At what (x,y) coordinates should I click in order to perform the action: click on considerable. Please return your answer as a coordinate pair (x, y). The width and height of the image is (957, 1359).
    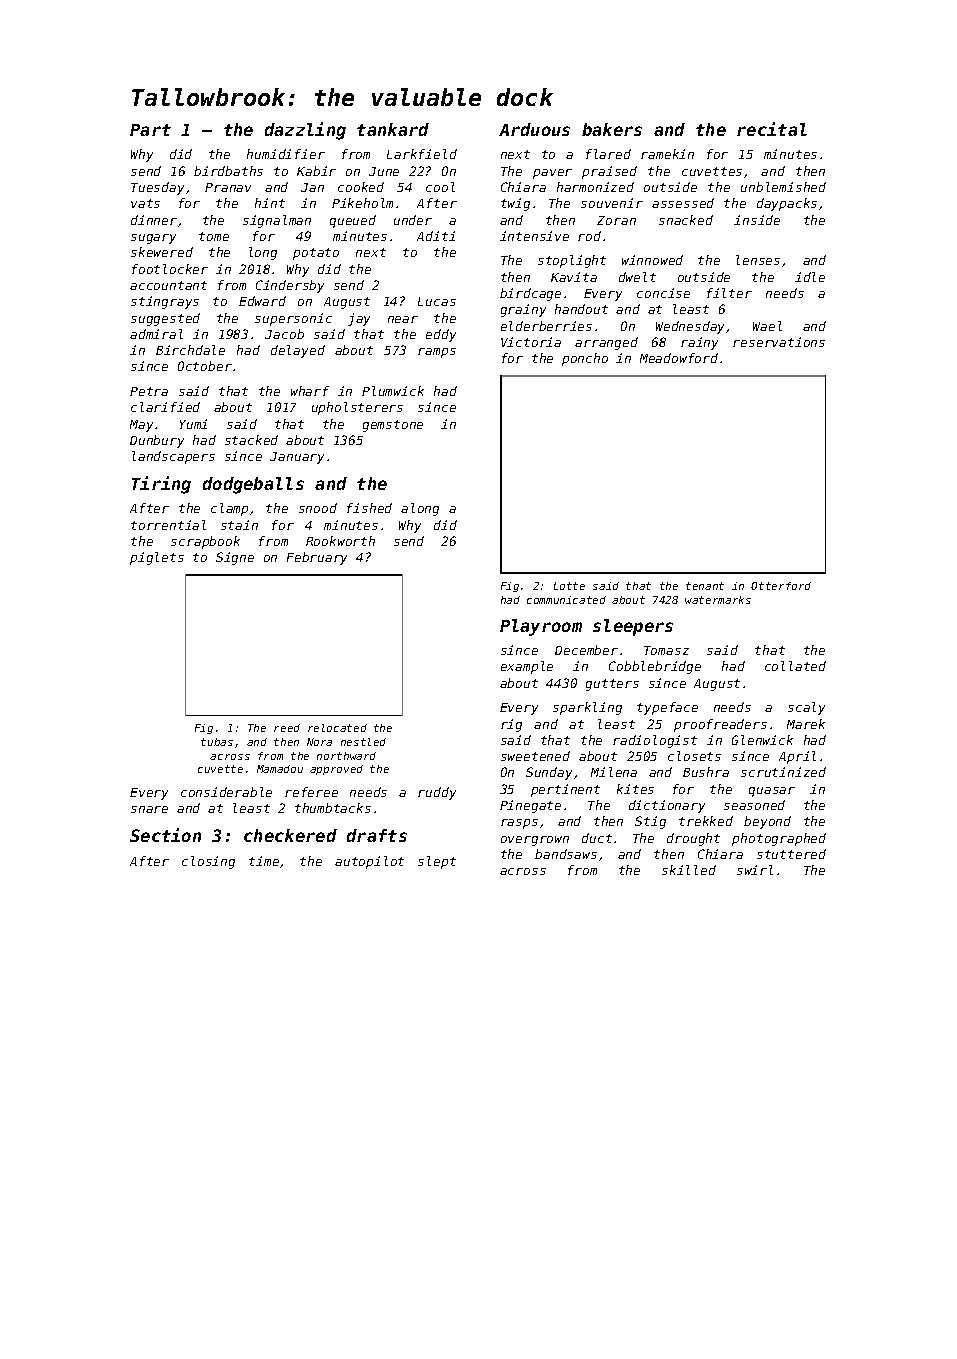
    Looking at the image, I should click on (226, 792).
